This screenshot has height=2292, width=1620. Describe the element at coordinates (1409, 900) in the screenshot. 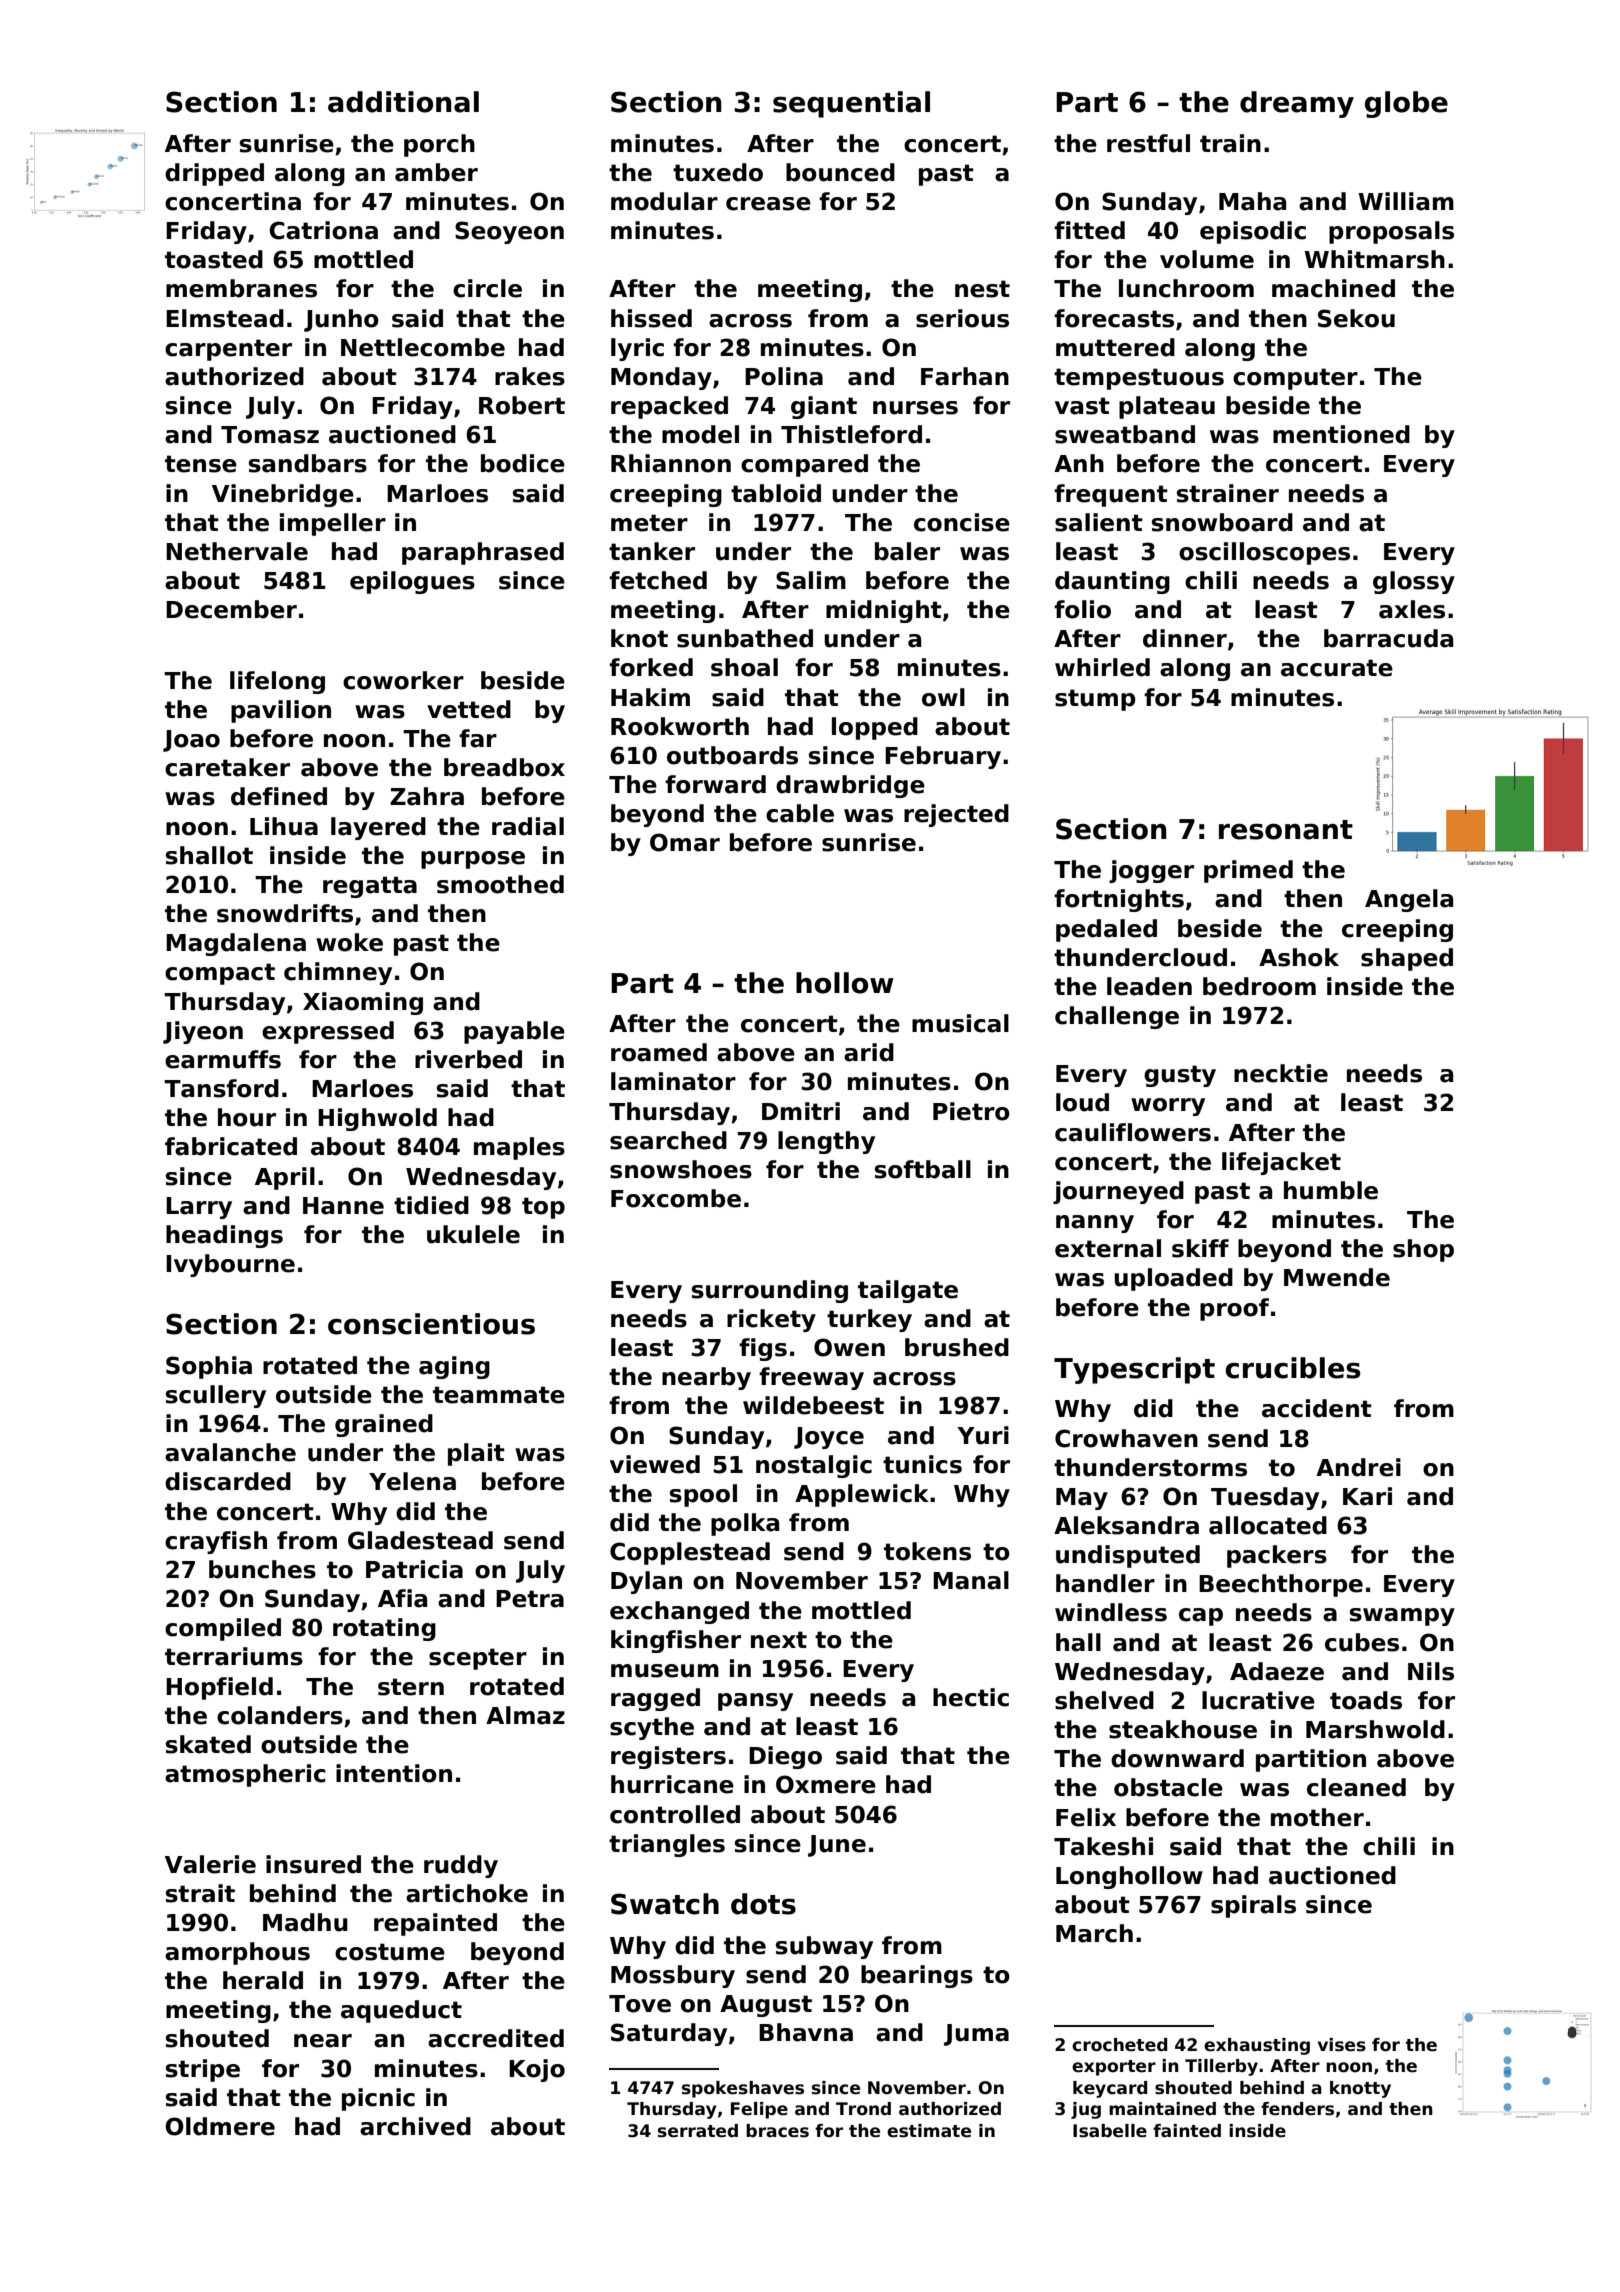

I see `Angela` at that location.
